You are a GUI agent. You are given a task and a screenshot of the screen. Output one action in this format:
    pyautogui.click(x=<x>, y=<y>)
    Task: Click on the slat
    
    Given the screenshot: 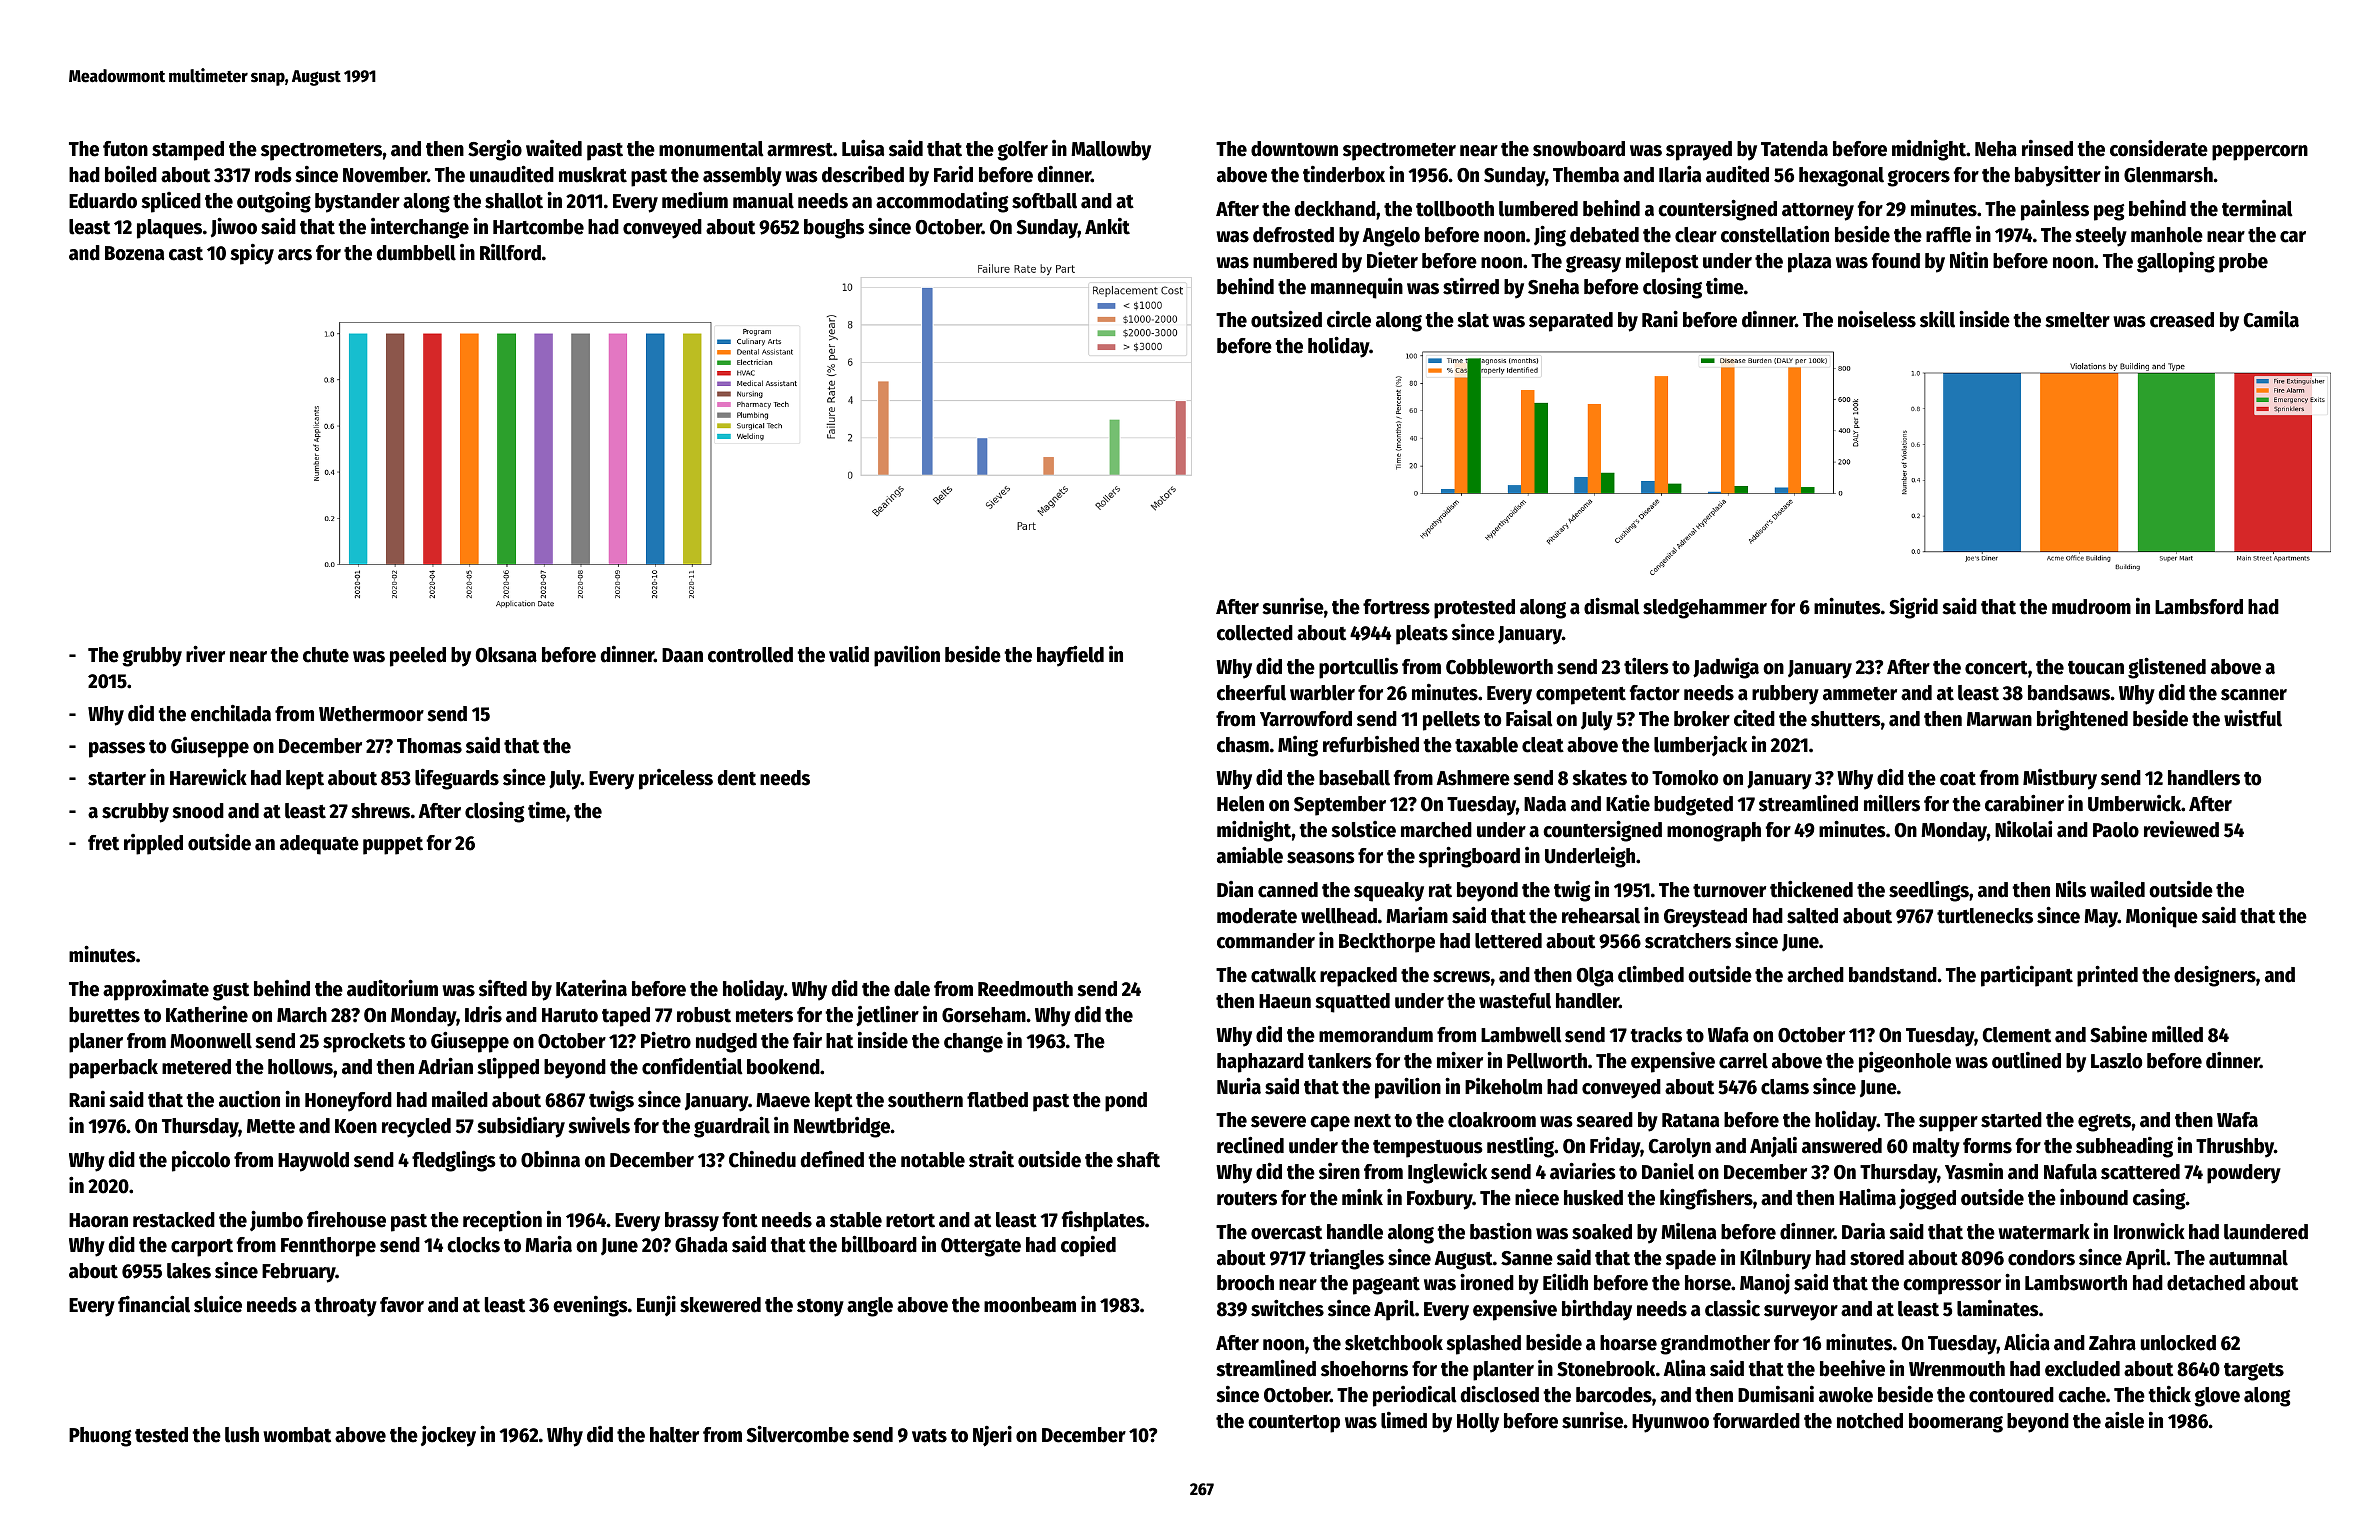 What is the action you would take?
    pyautogui.click(x=1473, y=320)
